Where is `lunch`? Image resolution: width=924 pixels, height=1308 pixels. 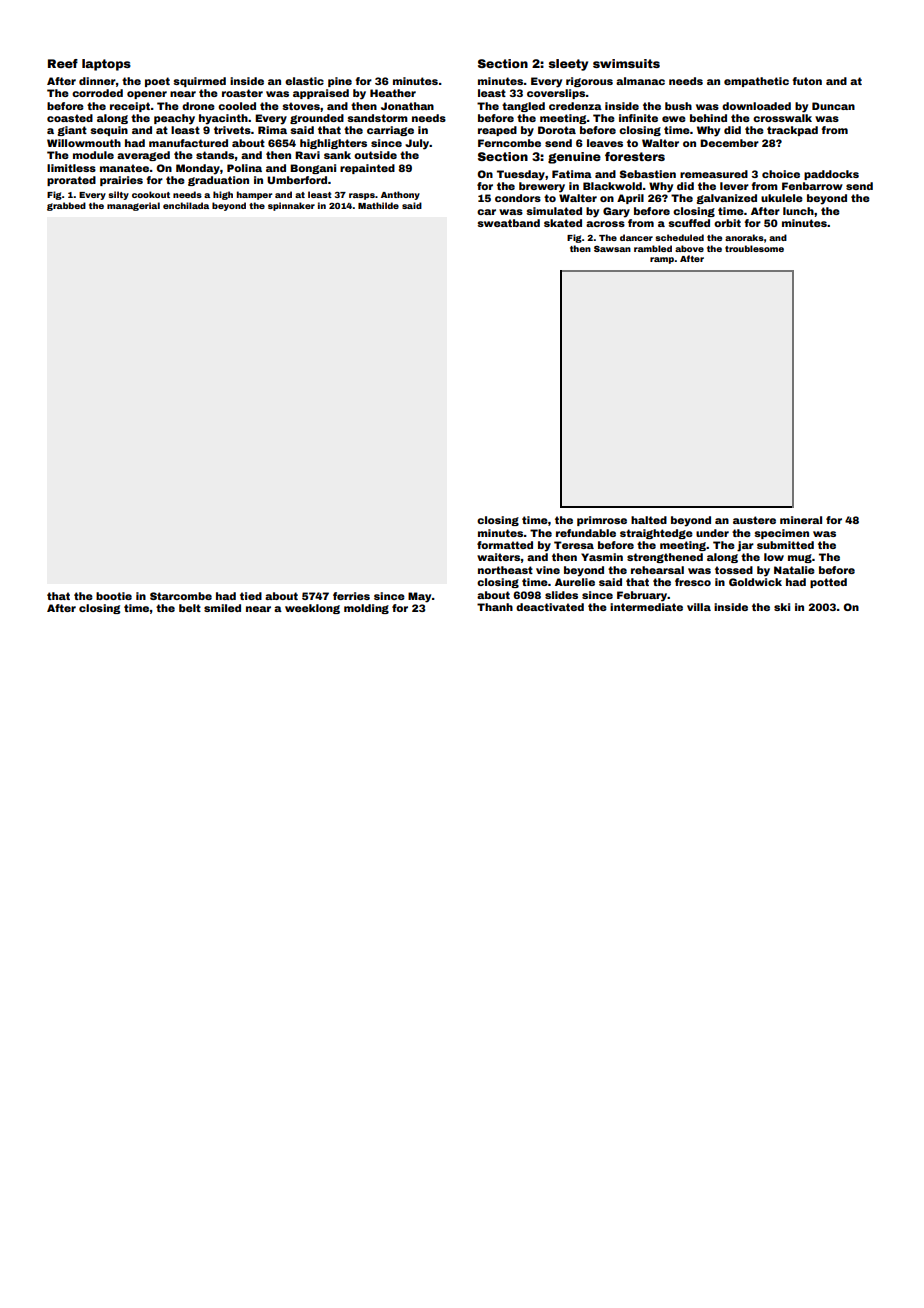 lunch is located at coordinates (798, 211).
